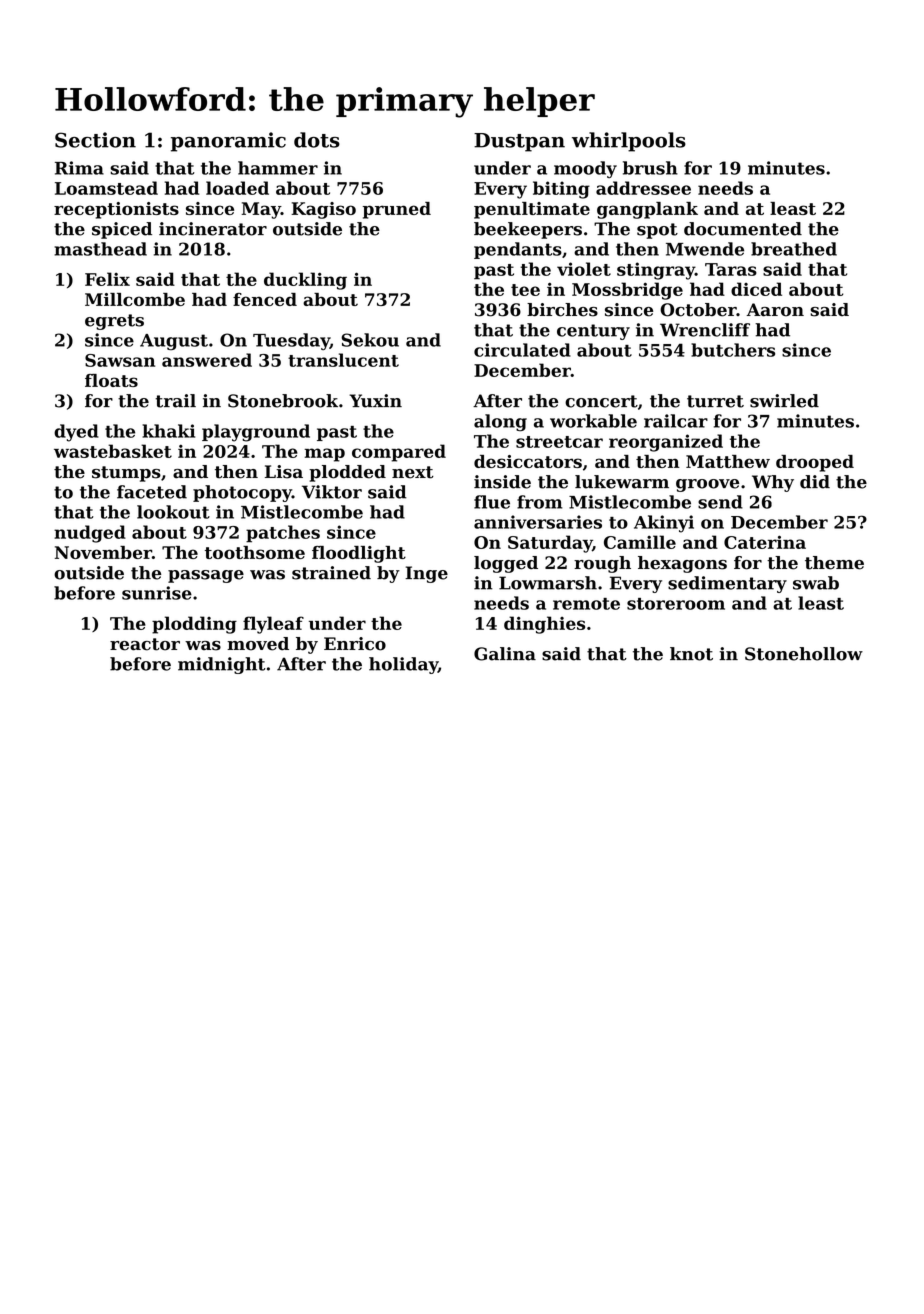 This screenshot has width=924, height=1314. I want to click on Galina, so click(505, 654).
